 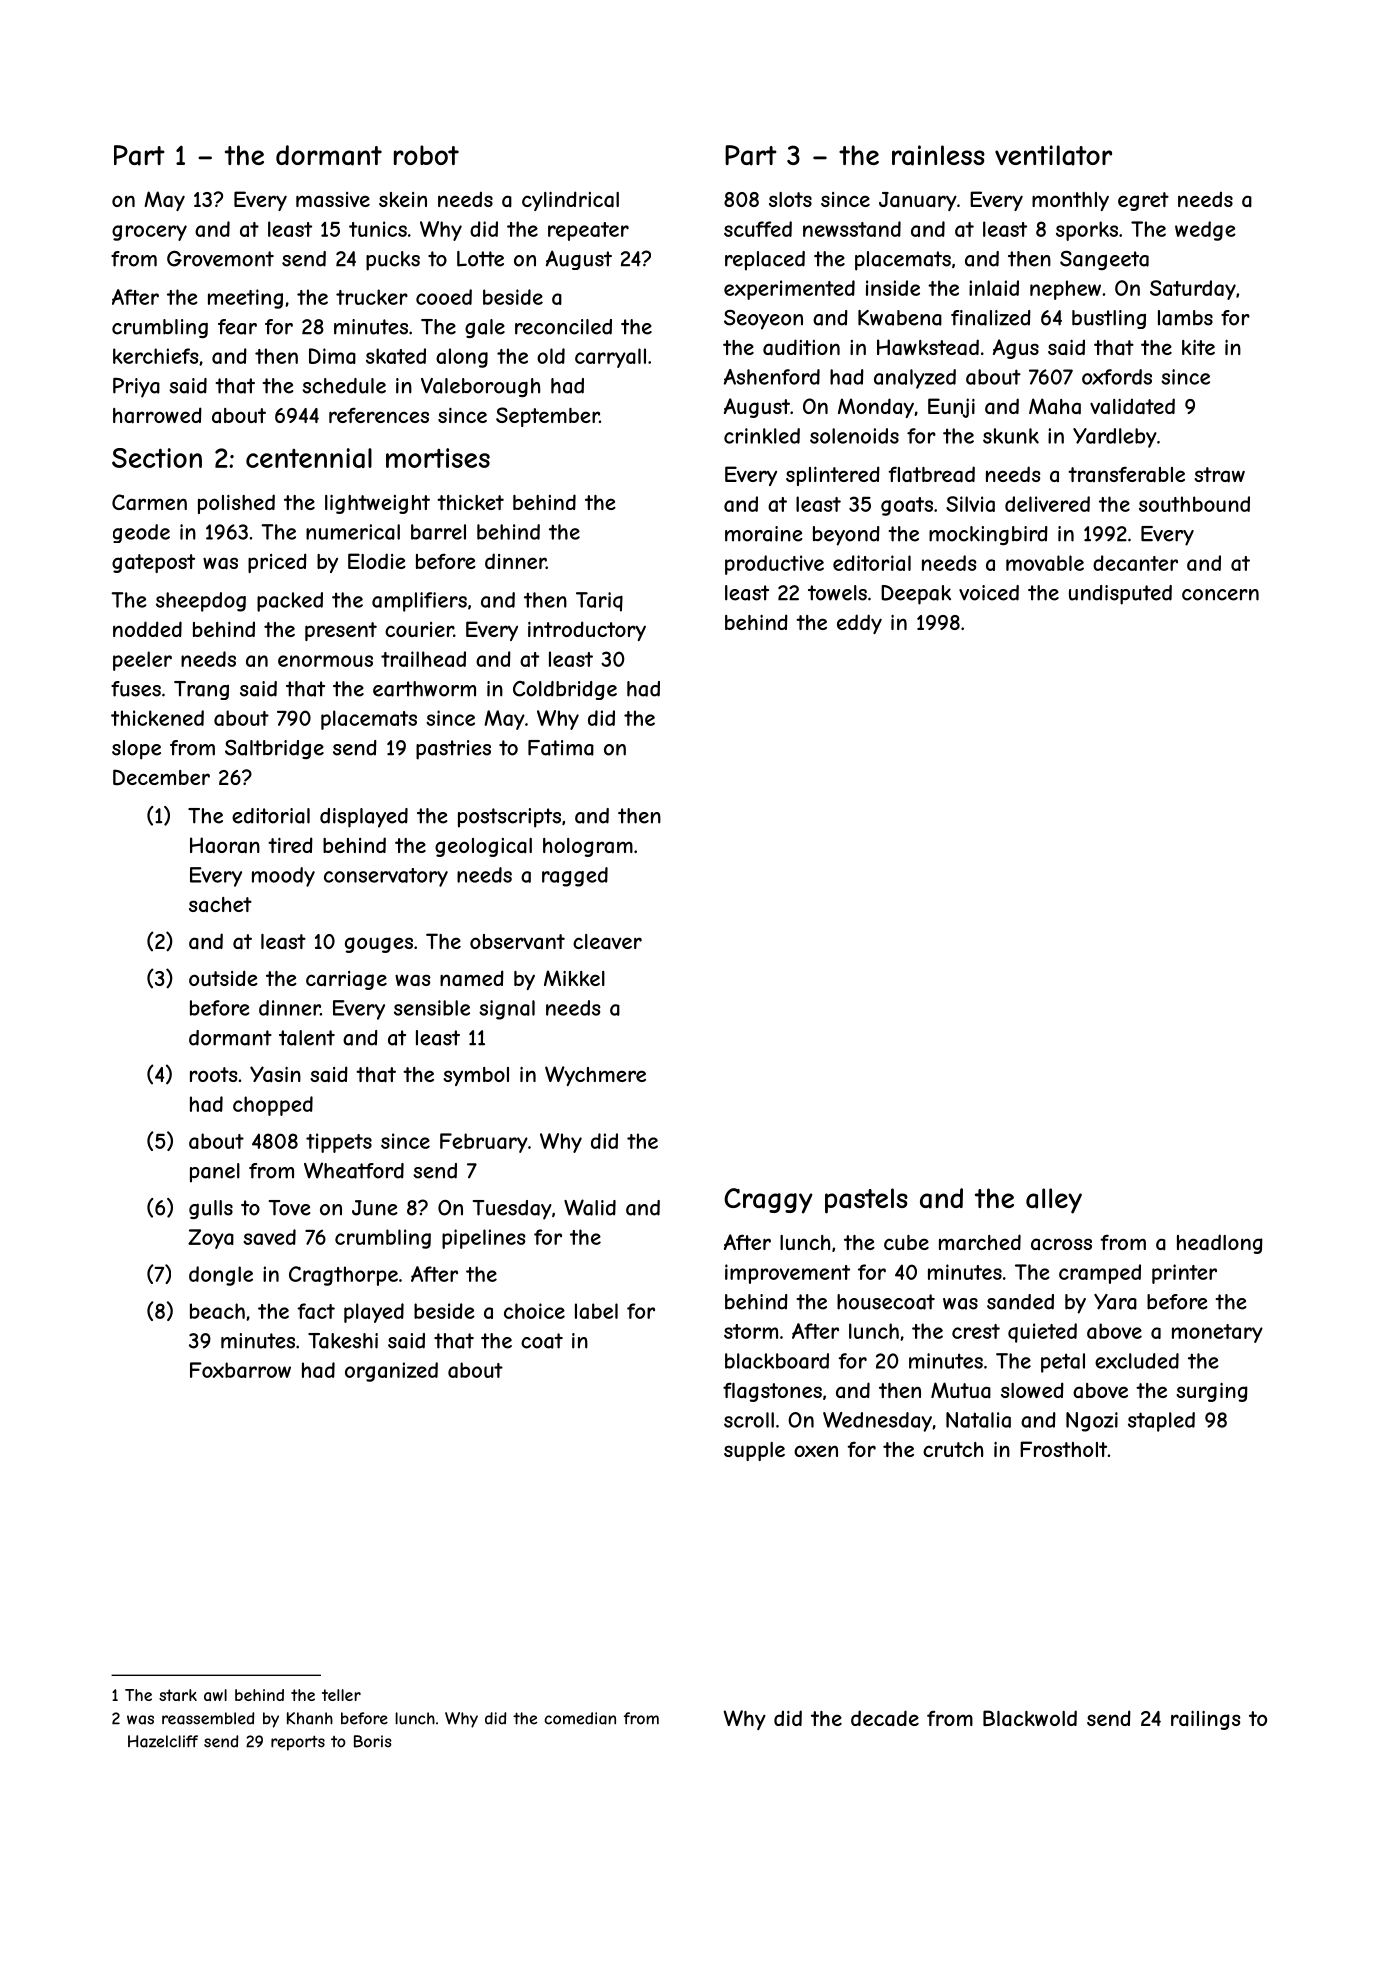 I want to click on slots, so click(x=790, y=199).
